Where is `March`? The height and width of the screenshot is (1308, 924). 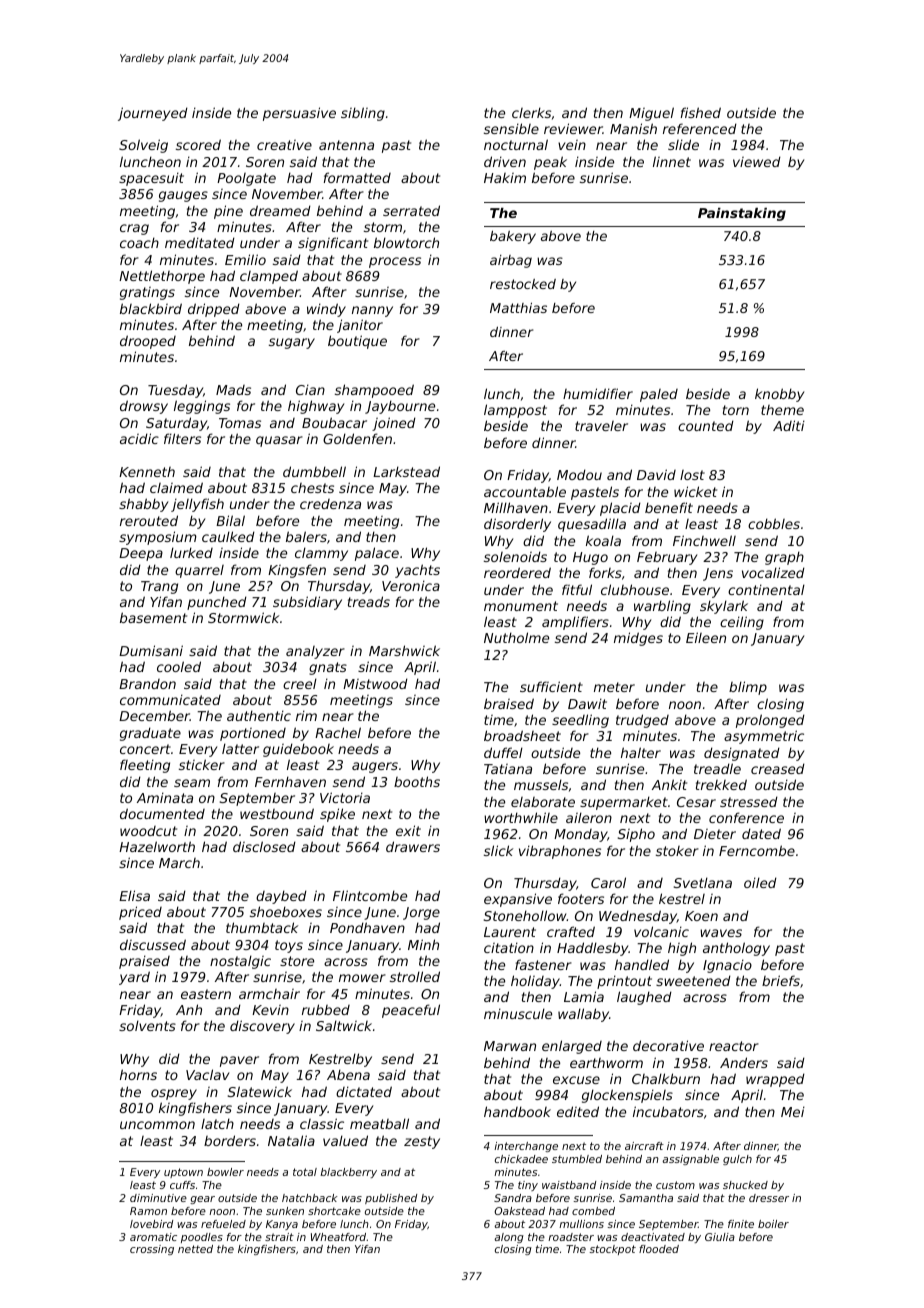 March is located at coordinates (179, 863).
